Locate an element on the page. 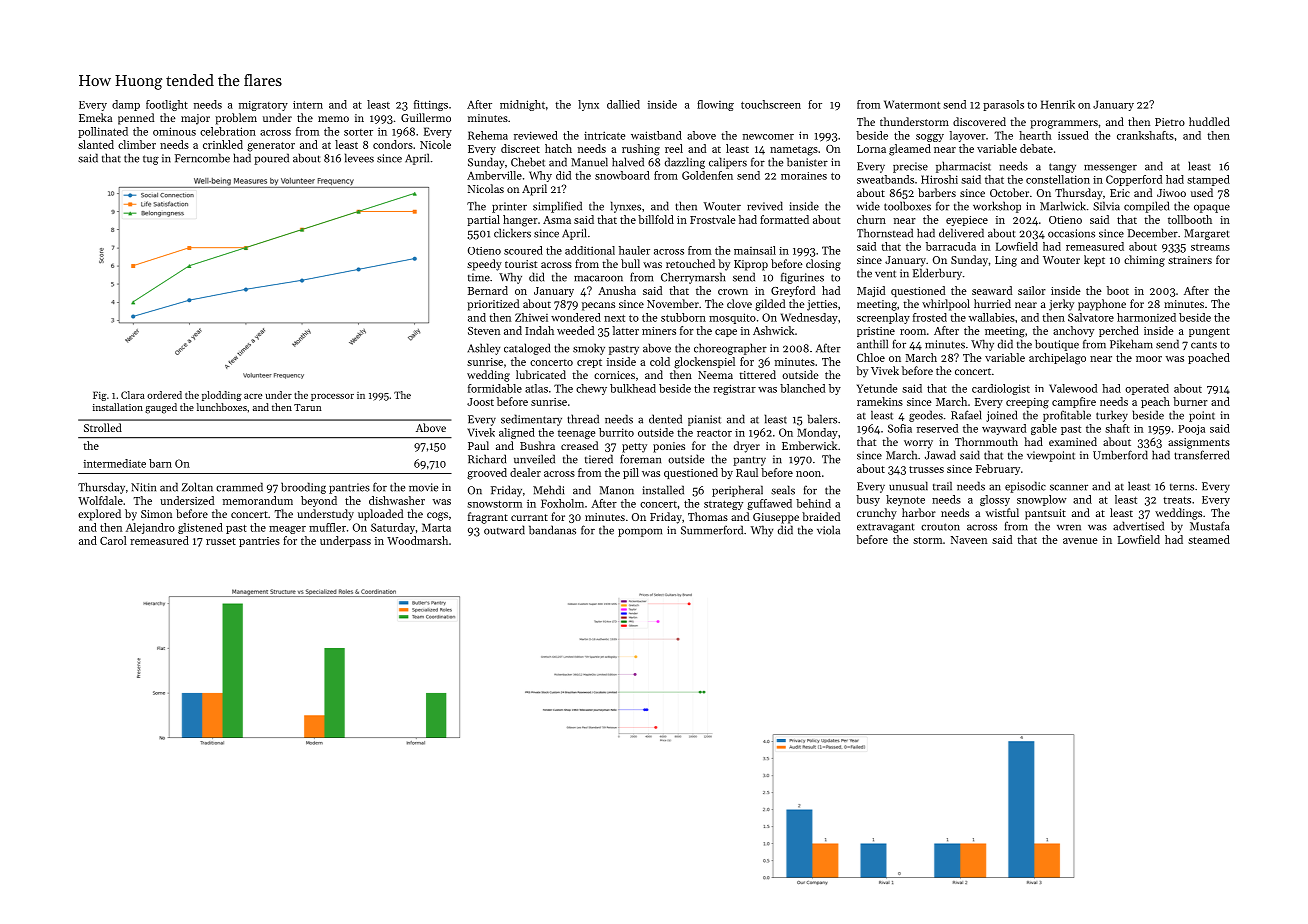  generator is located at coordinates (271, 147).
